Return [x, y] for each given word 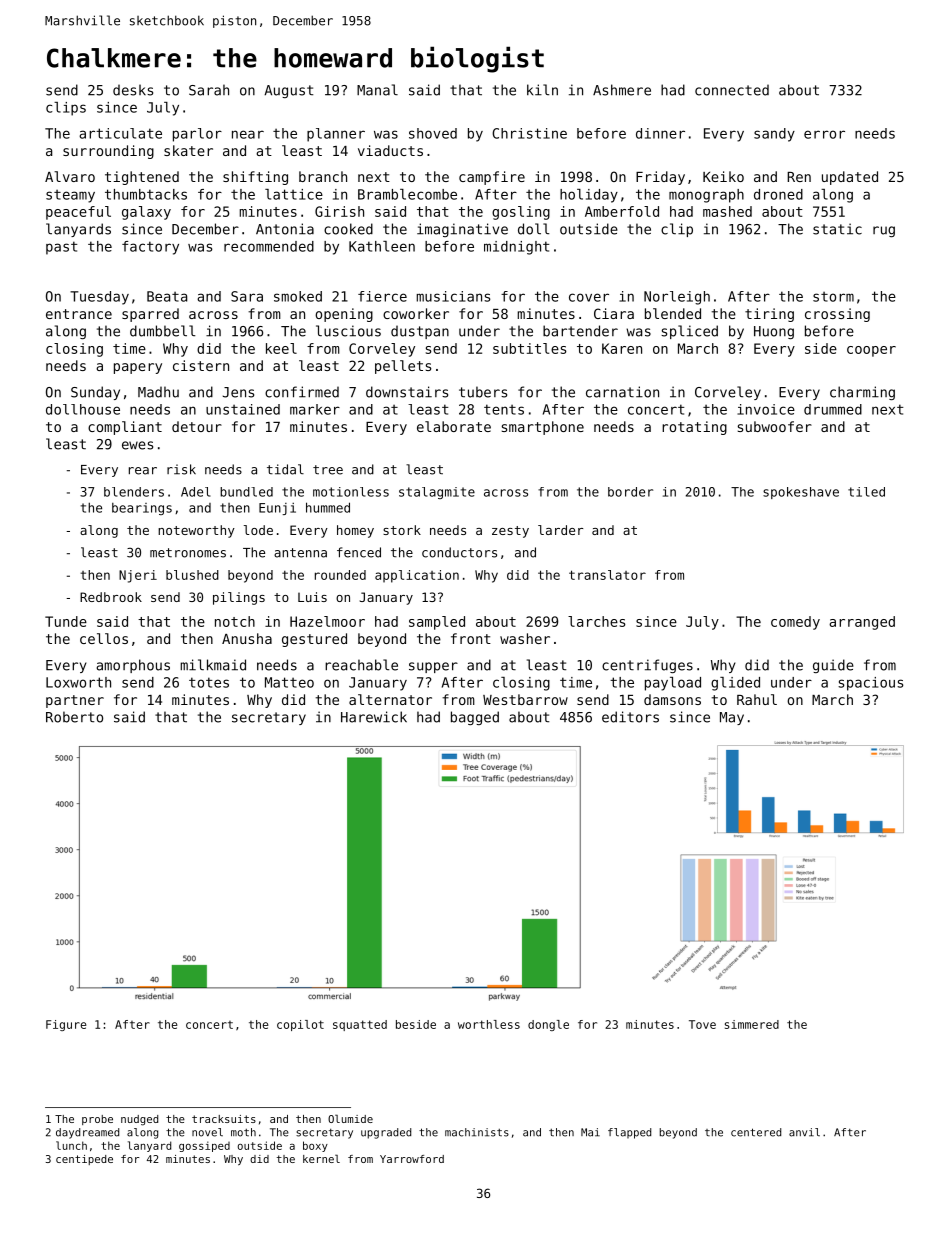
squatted [360, 1025]
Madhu [158, 392]
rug [884, 231]
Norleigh [677, 298]
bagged [475, 718]
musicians [453, 296]
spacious [870, 684]
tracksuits [224, 1119]
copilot [300, 1025]
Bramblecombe [407, 194]
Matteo [289, 682]
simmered [752, 1024]
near [248, 134]
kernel [321, 1158]
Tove [702, 1024]
